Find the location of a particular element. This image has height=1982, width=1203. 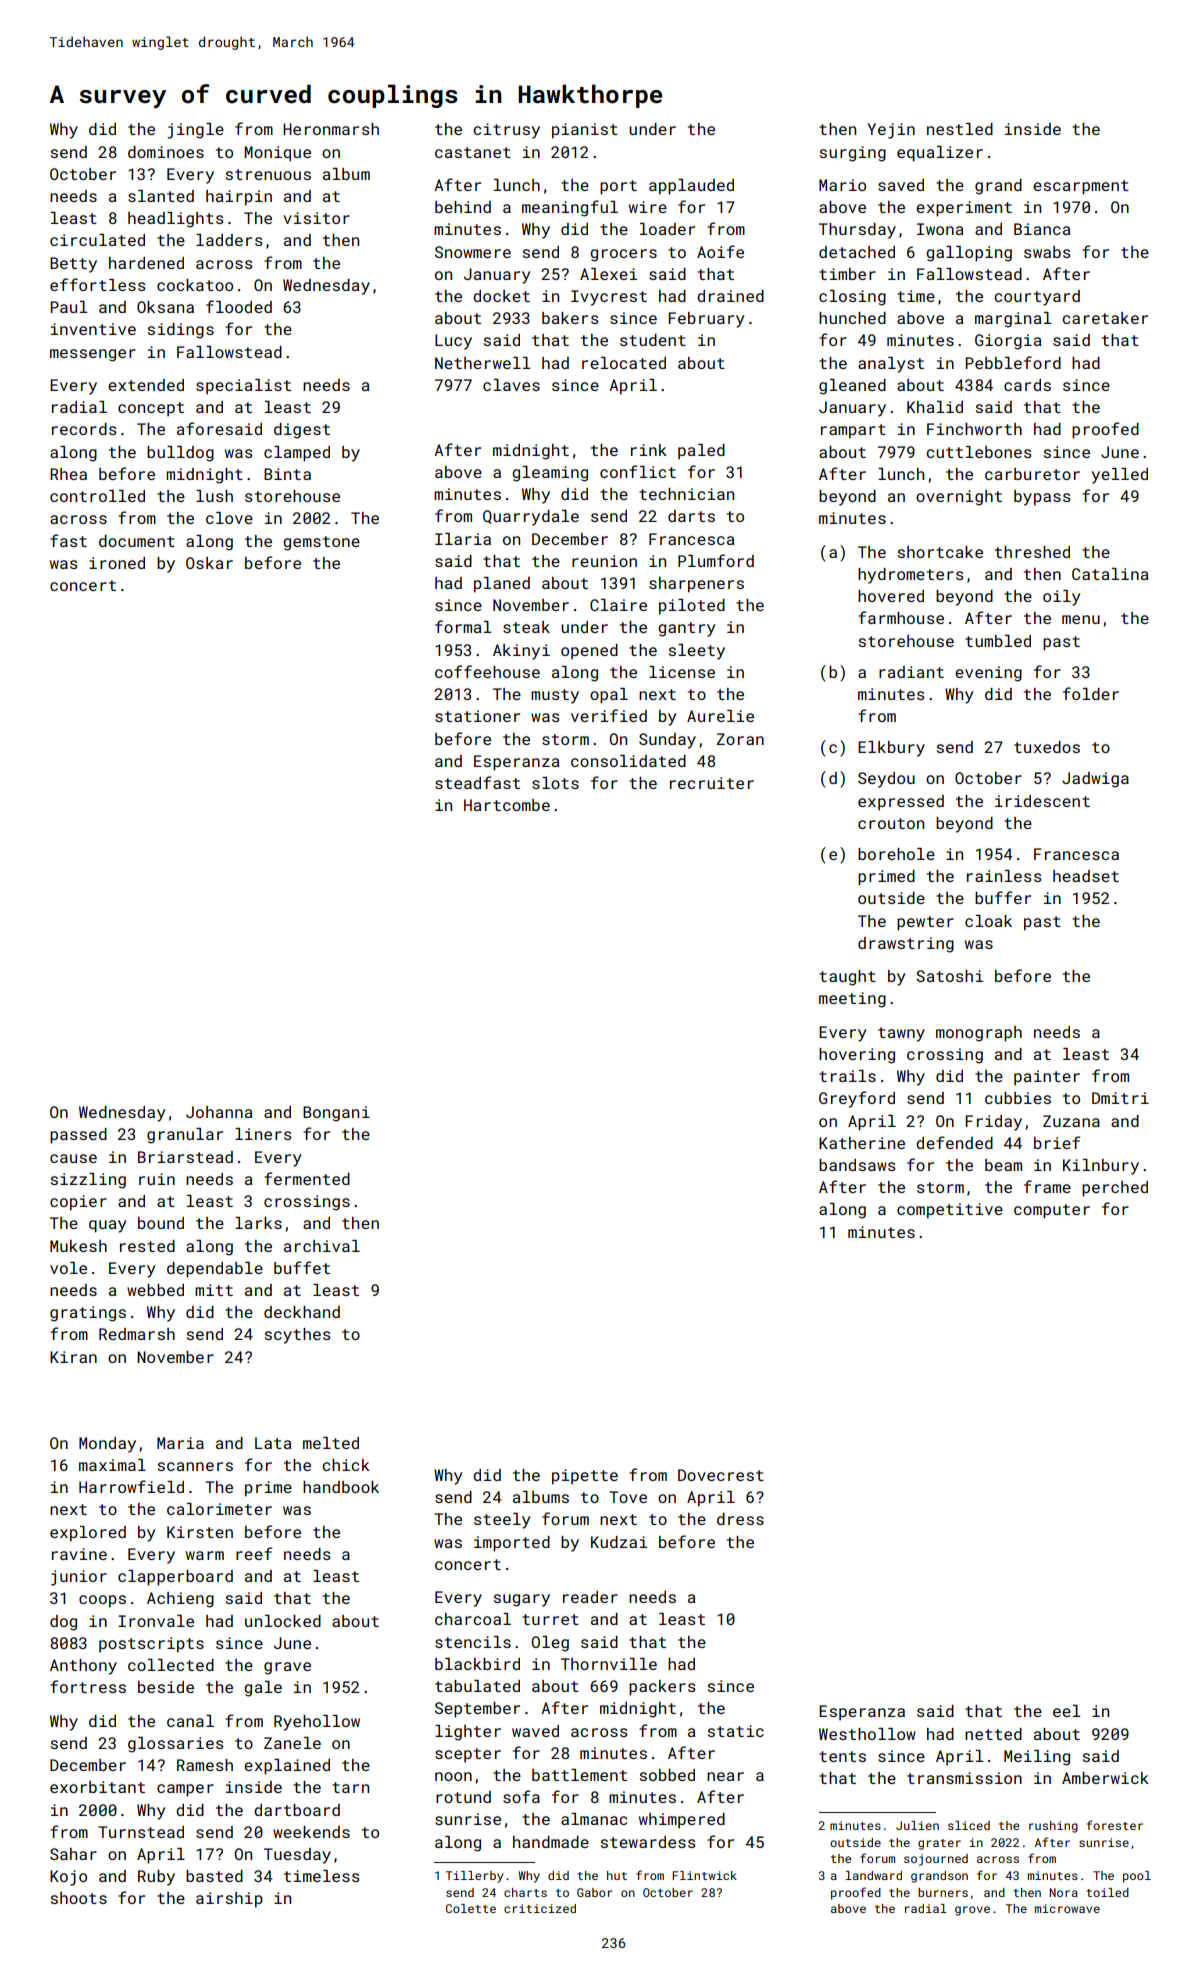

pipette is located at coordinates (585, 1477).
